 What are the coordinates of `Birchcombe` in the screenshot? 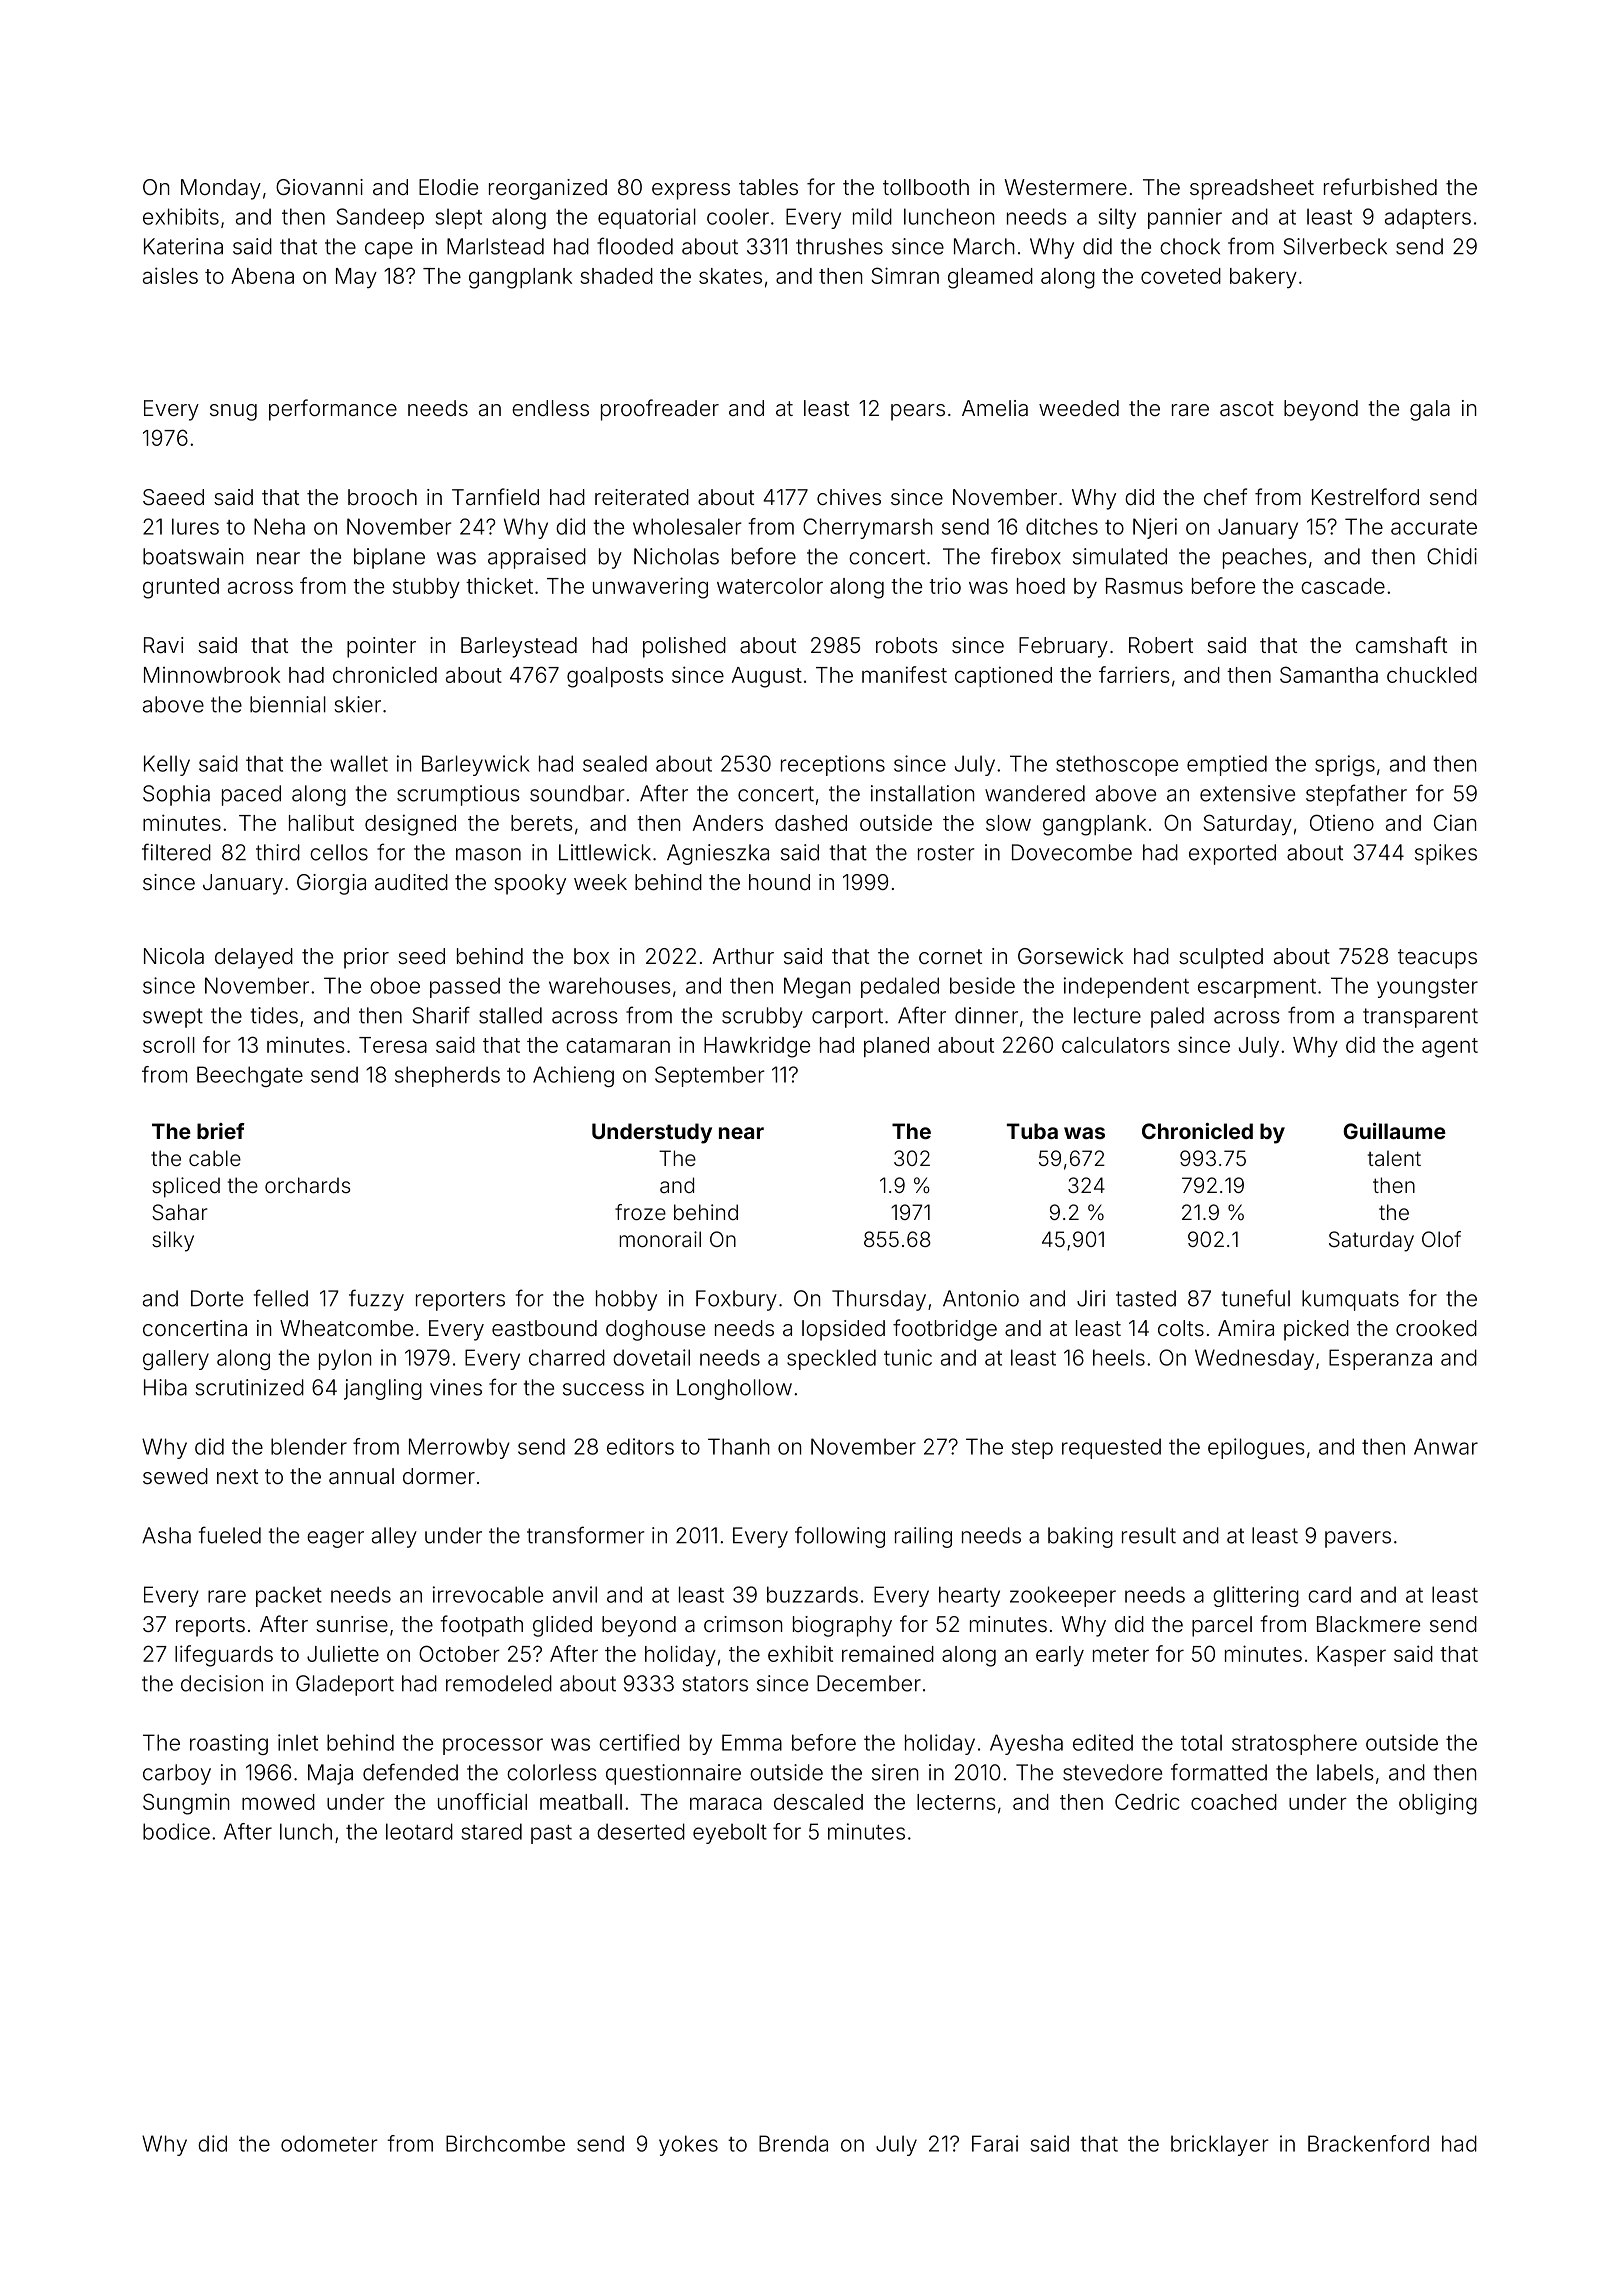 It's located at (505, 2143).
